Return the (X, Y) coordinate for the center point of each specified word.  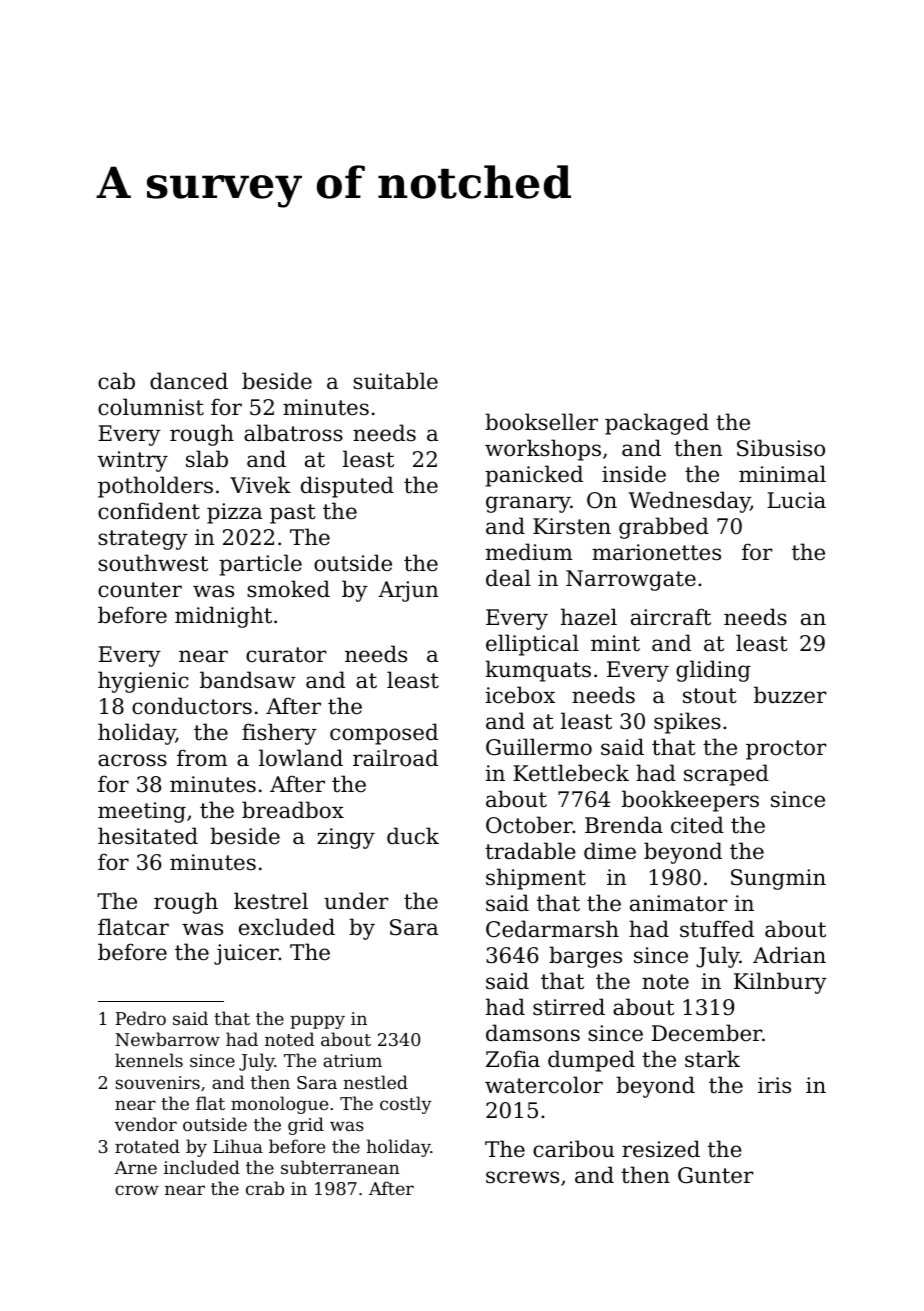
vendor (146, 1124)
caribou (574, 1149)
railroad (395, 758)
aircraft (671, 617)
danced (189, 381)
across (132, 760)
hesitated (148, 836)
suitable (395, 381)
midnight (223, 617)
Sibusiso (781, 448)
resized (661, 1149)
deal (508, 578)
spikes (687, 723)
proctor (786, 750)
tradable (530, 851)
